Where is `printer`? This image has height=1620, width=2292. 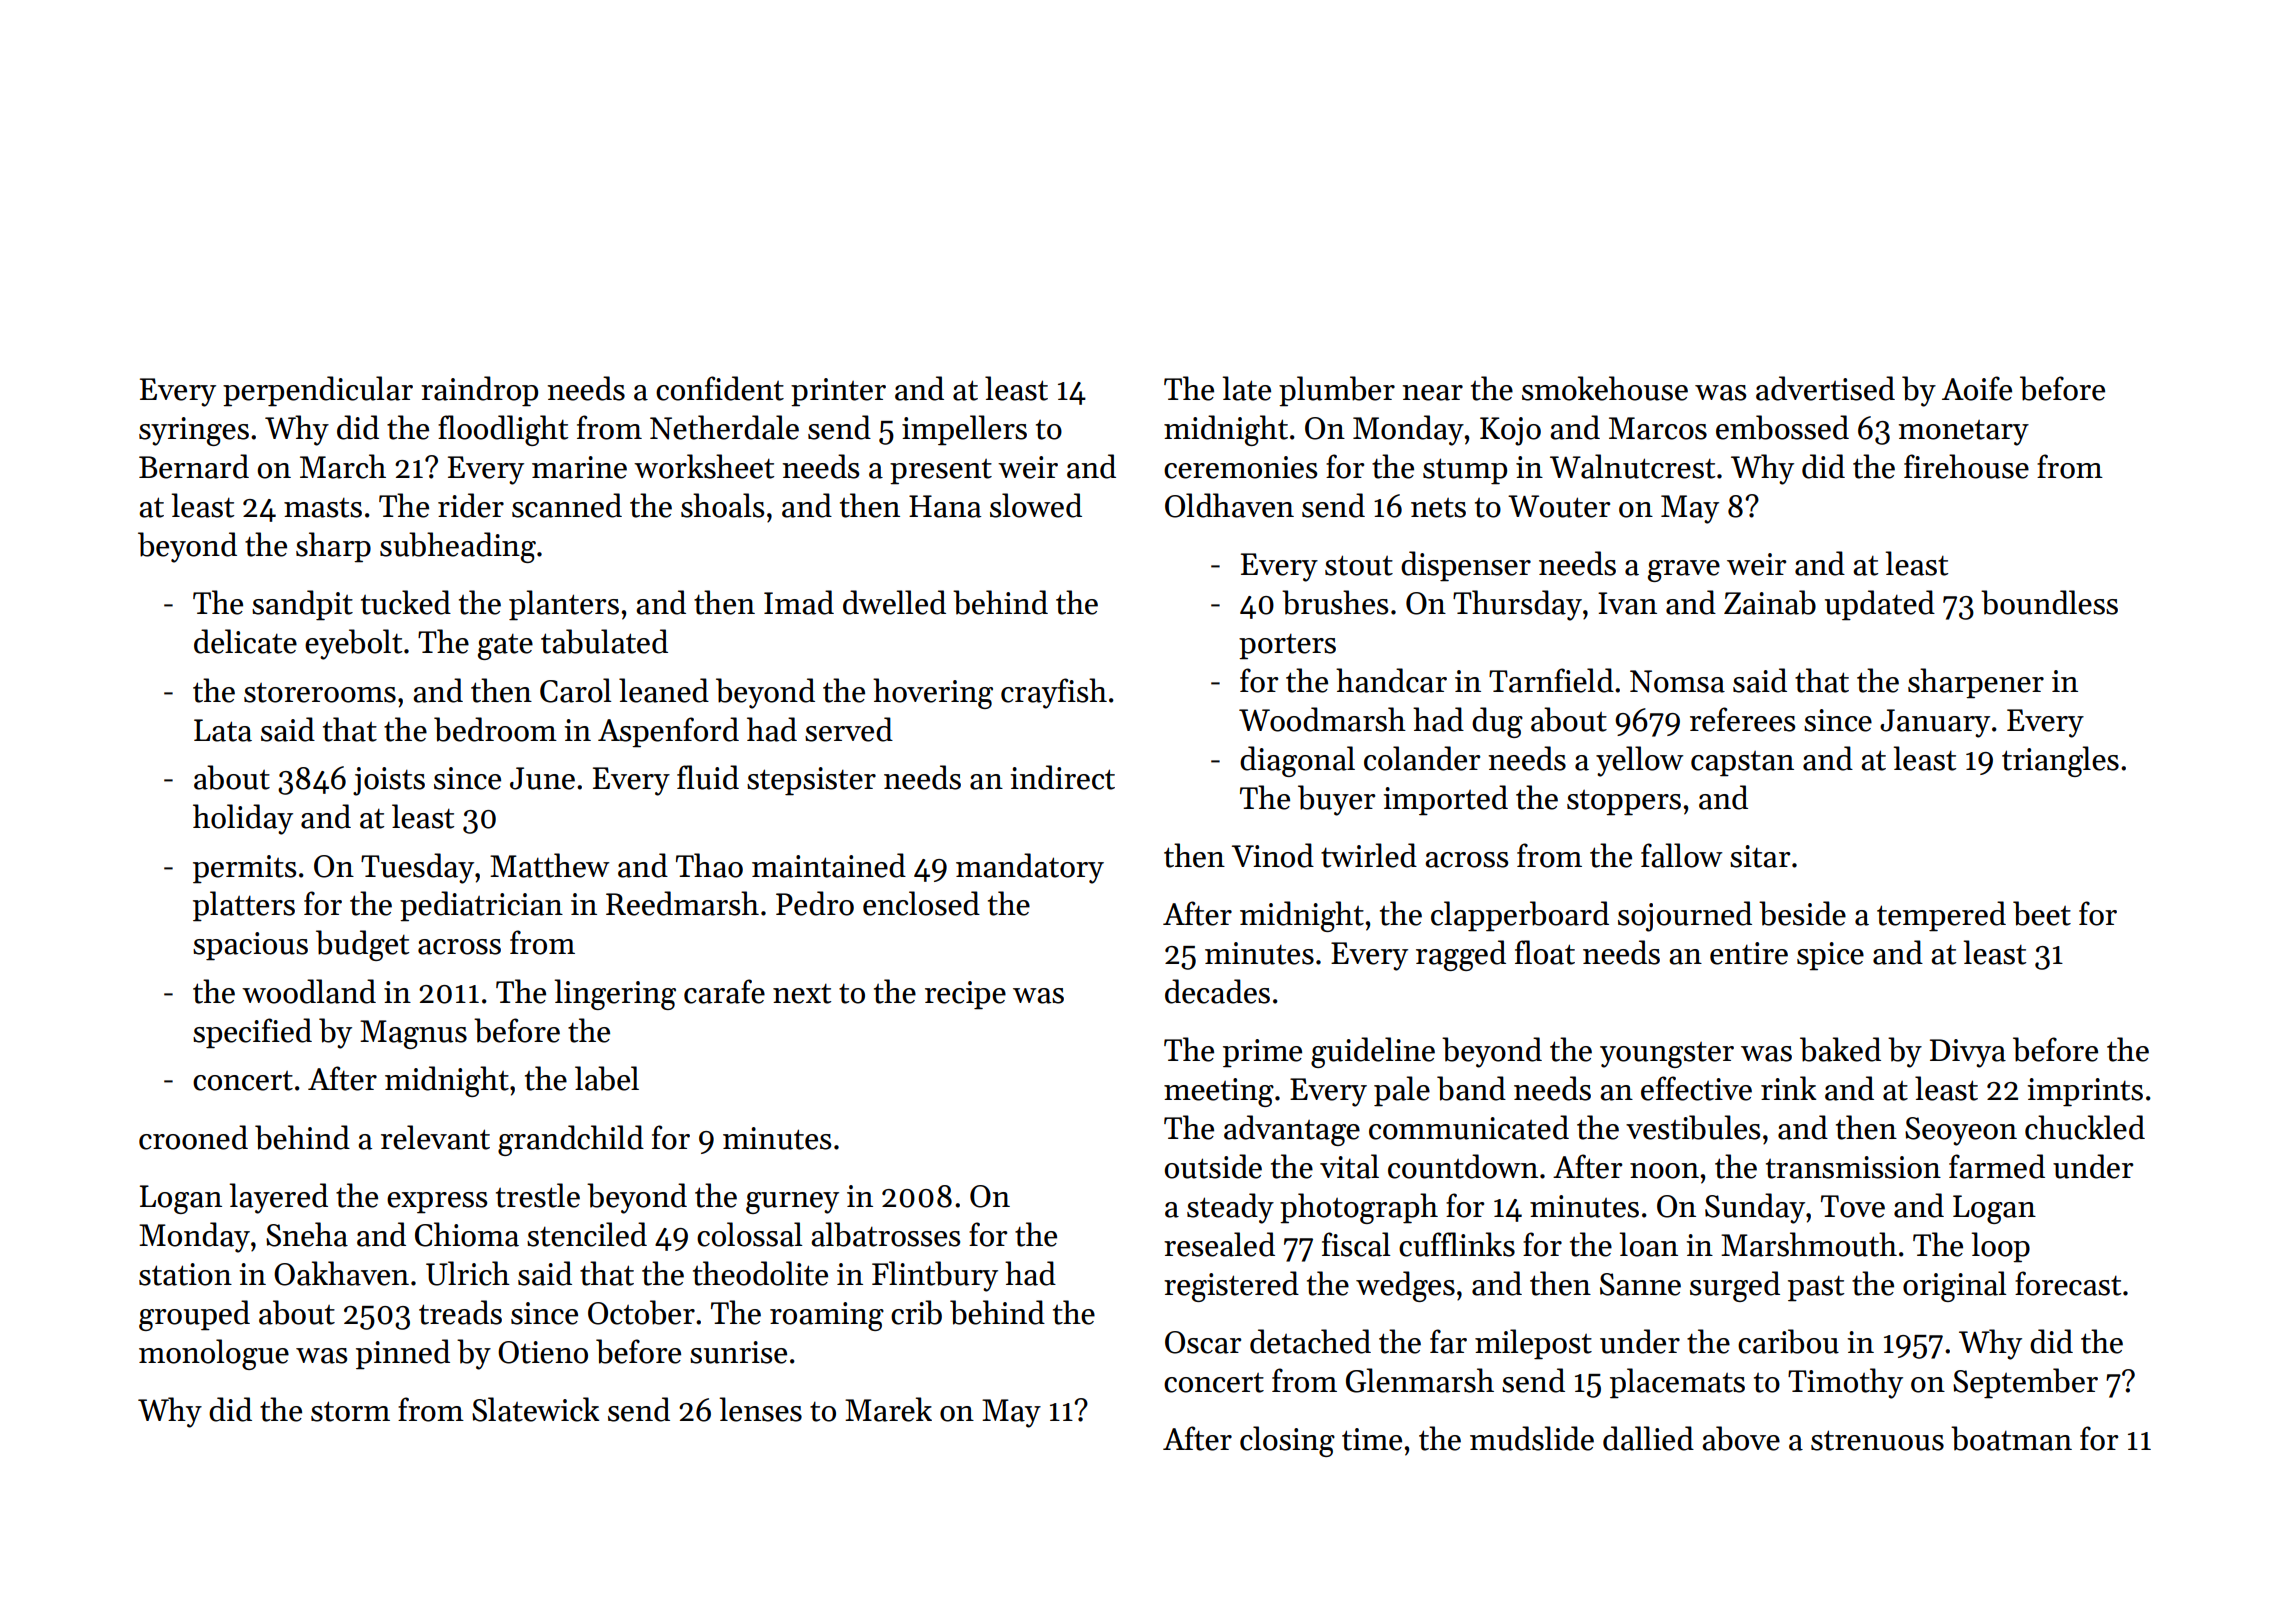
printer is located at coordinates (838, 392).
